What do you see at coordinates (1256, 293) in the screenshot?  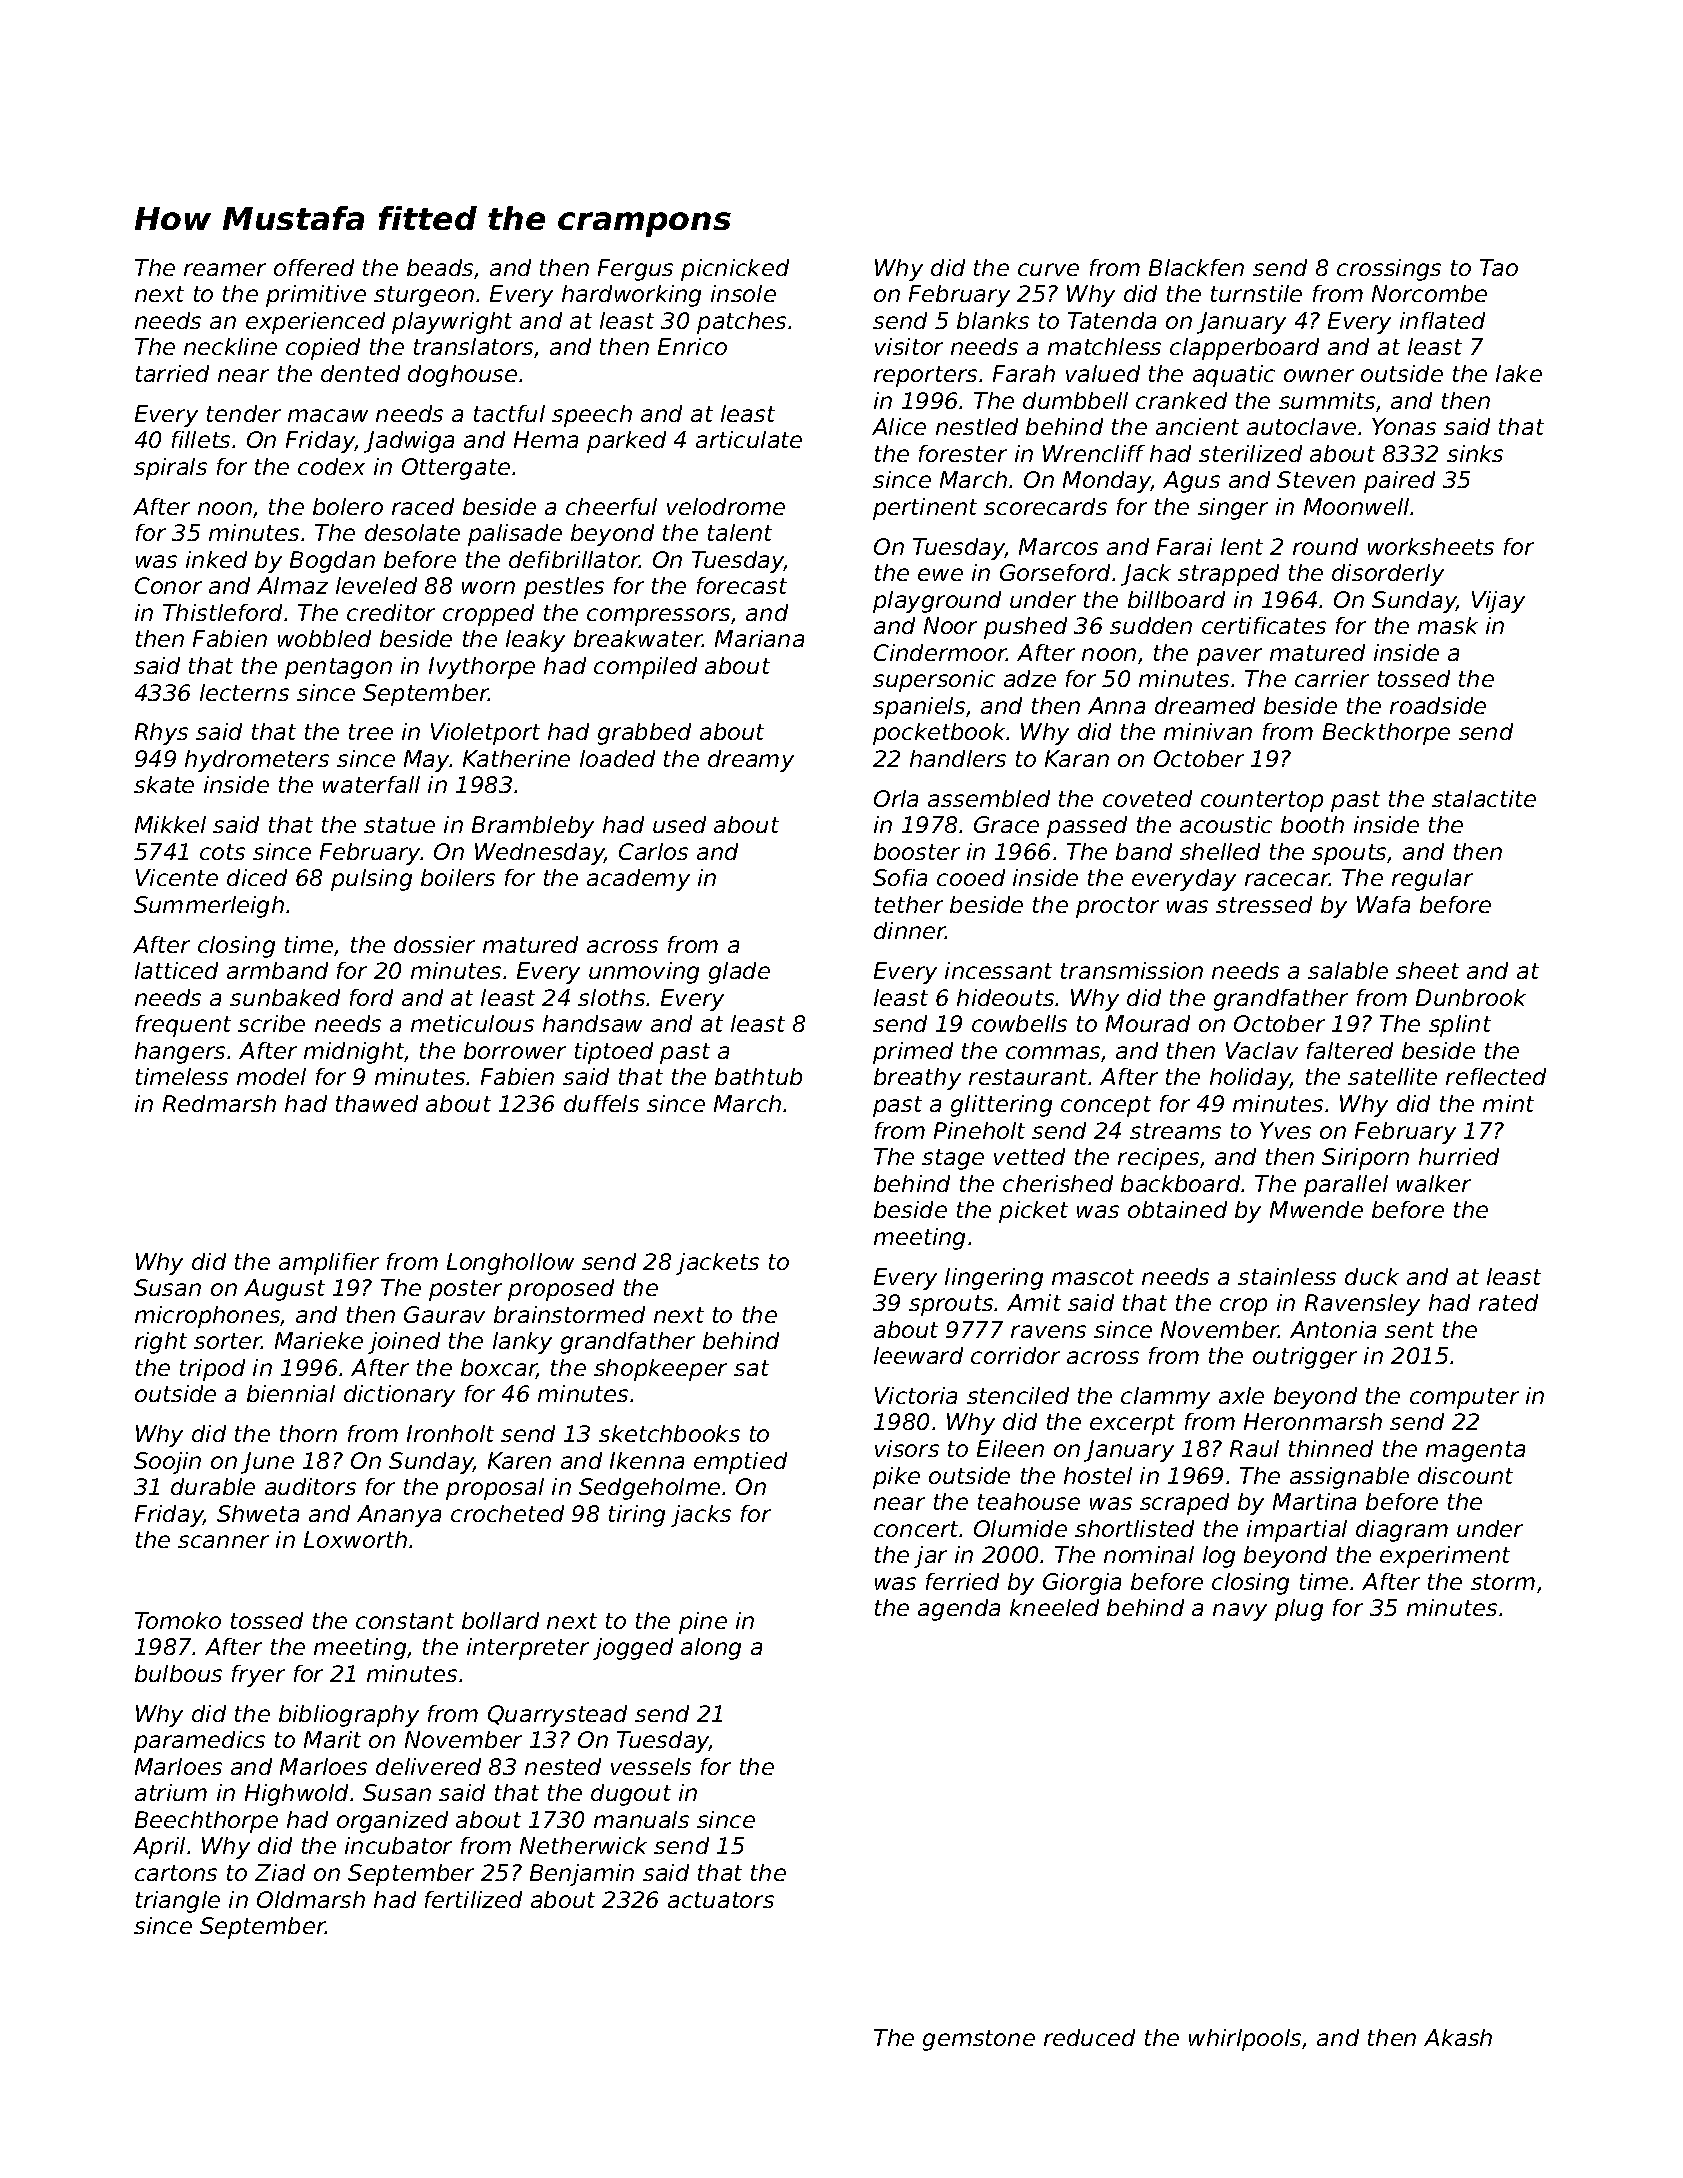 I see `turnstile` at bounding box center [1256, 293].
